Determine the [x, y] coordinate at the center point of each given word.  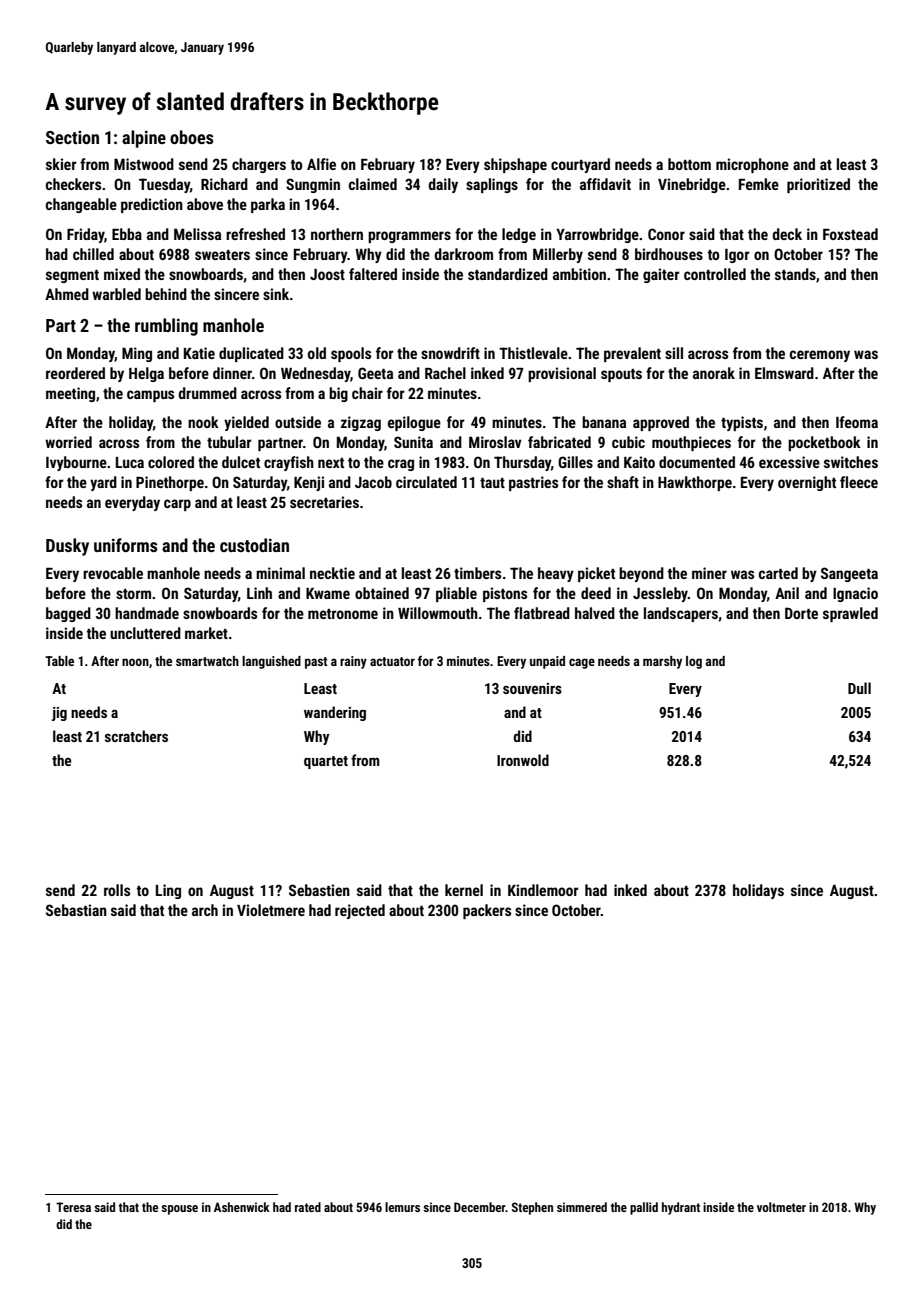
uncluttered [145, 633]
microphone [752, 165]
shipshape [515, 165]
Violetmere [271, 910]
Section [72, 137]
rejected [360, 911]
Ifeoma [857, 422]
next [331, 463]
